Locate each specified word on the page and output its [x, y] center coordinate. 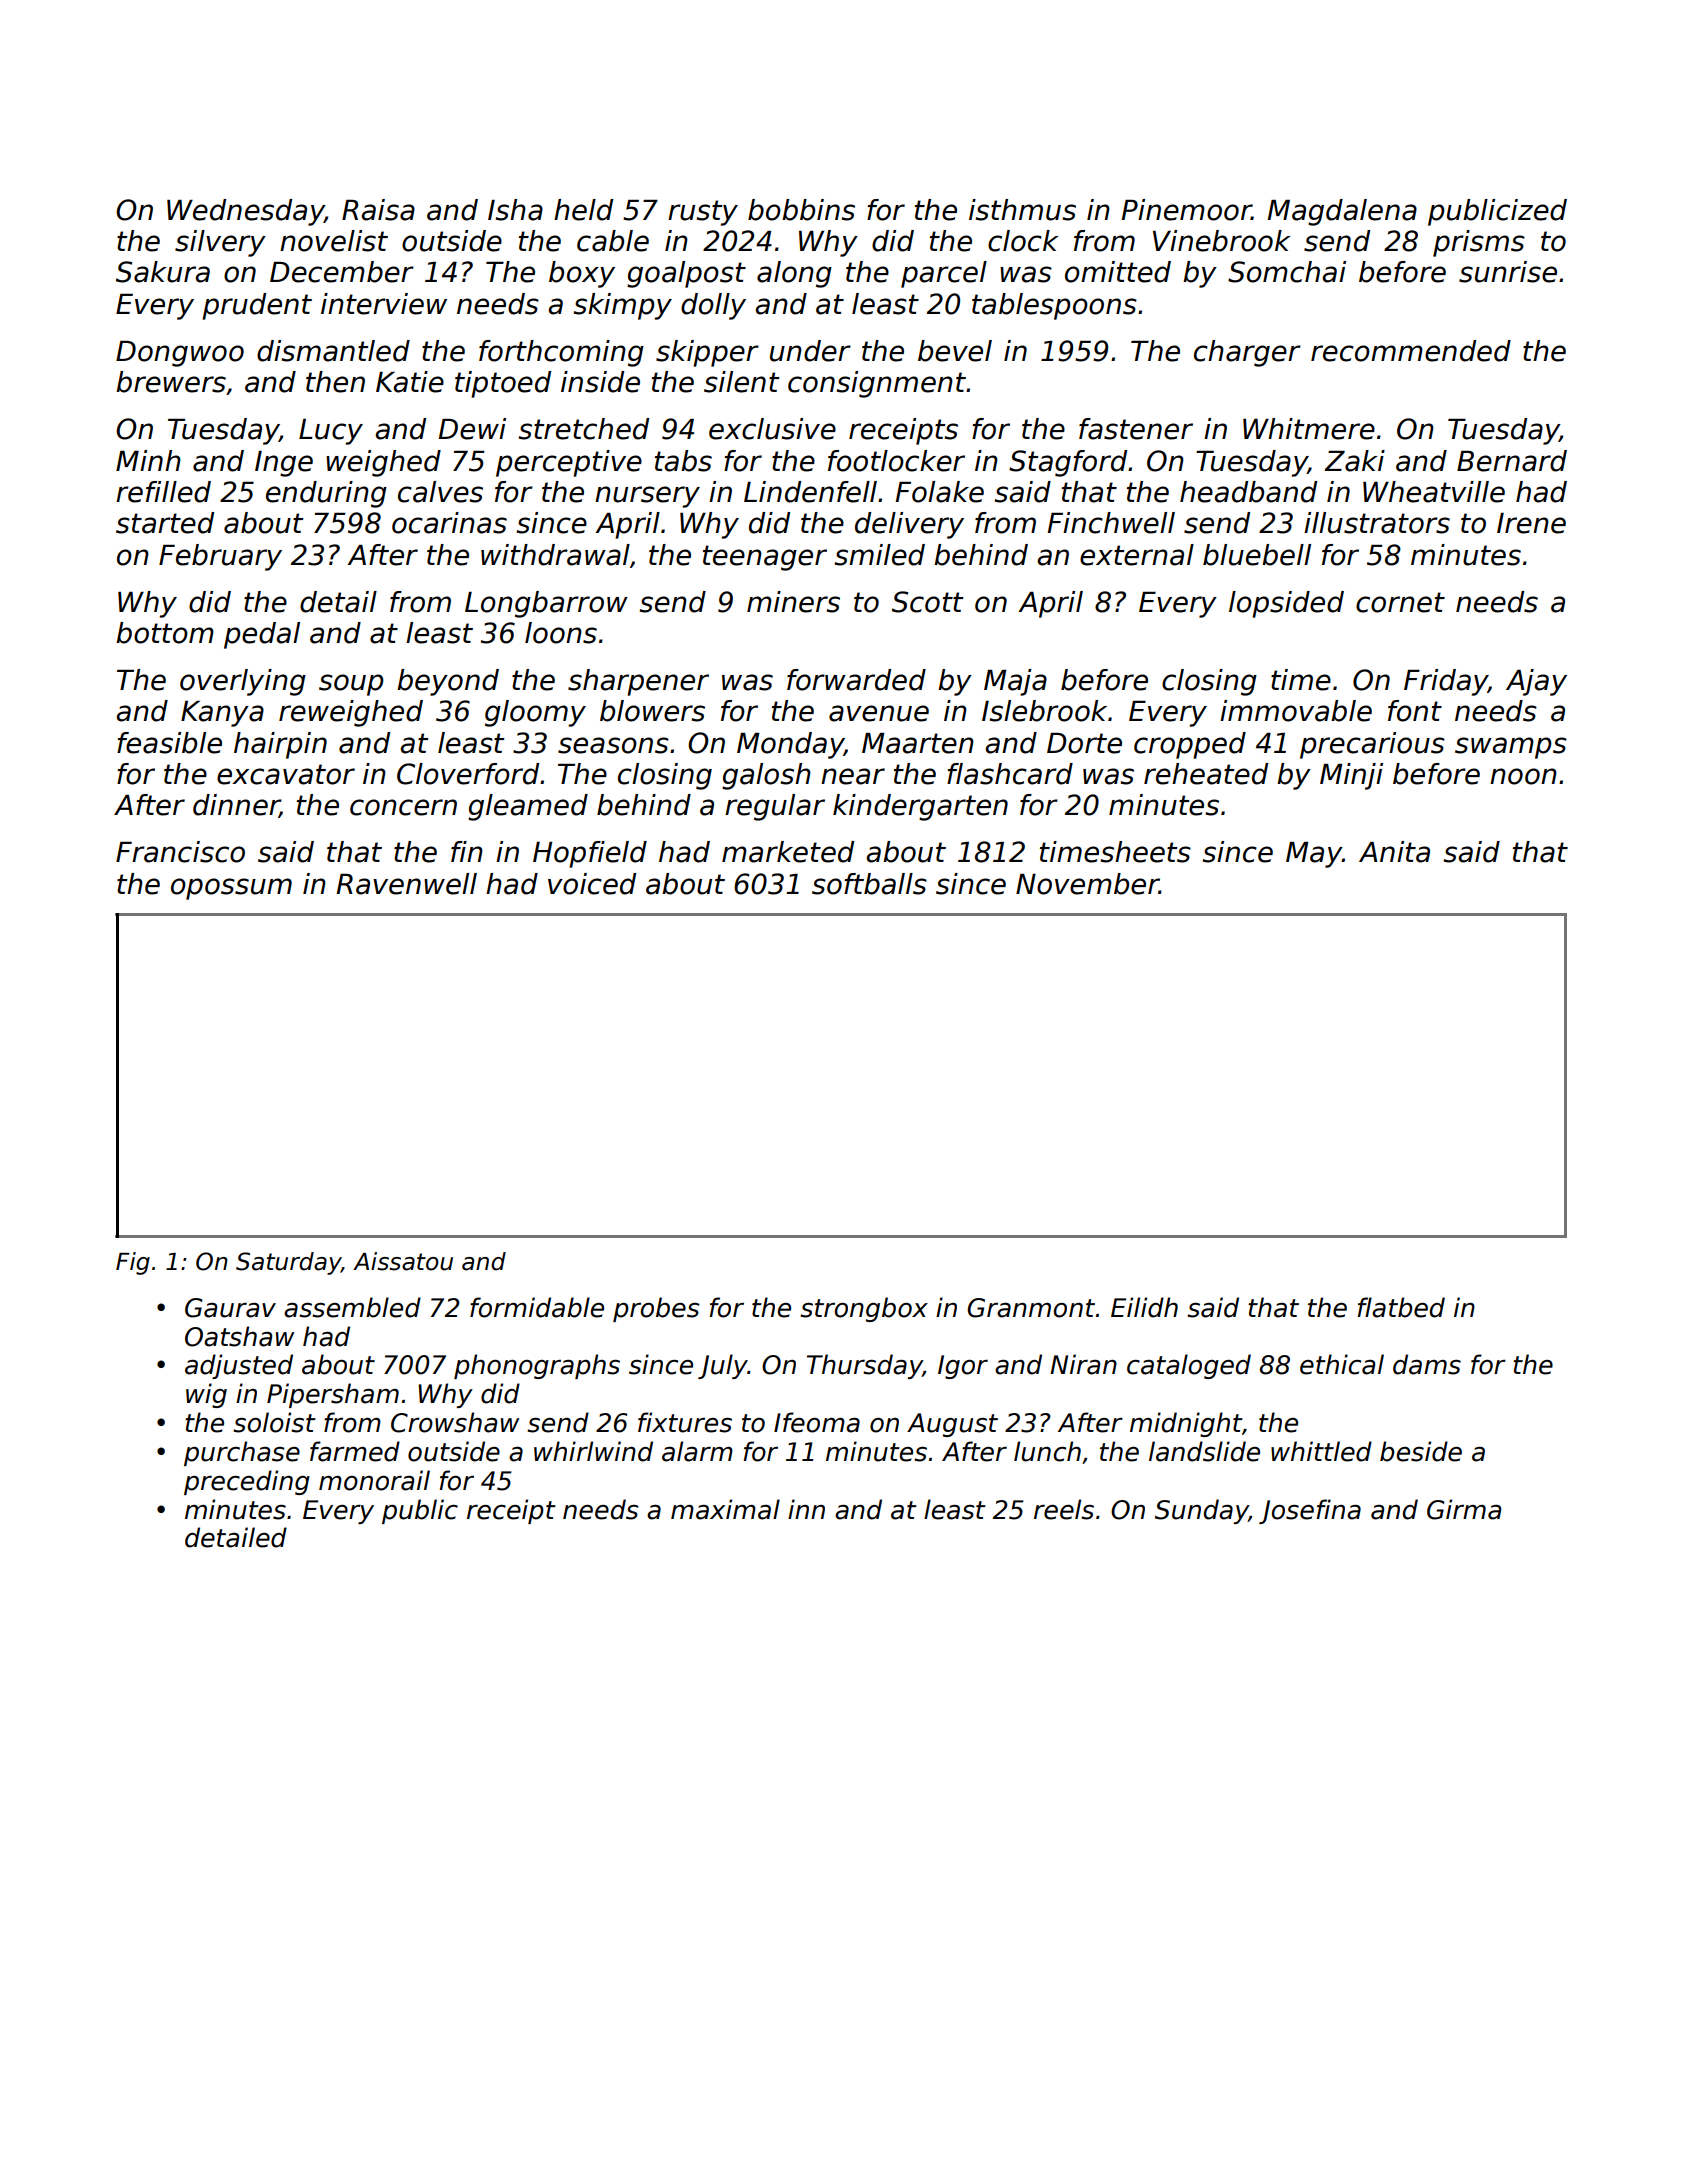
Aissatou [403, 1261]
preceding [247, 1482]
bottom [165, 633]
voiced [592, 884]
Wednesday [246, 212]
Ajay [1536, 682]
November [1087, 884]
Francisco [180, 852]
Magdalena [1342, 212]
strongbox [864, 1309]
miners [793, 602]
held [583, 210]
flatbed [1401, 1307]
